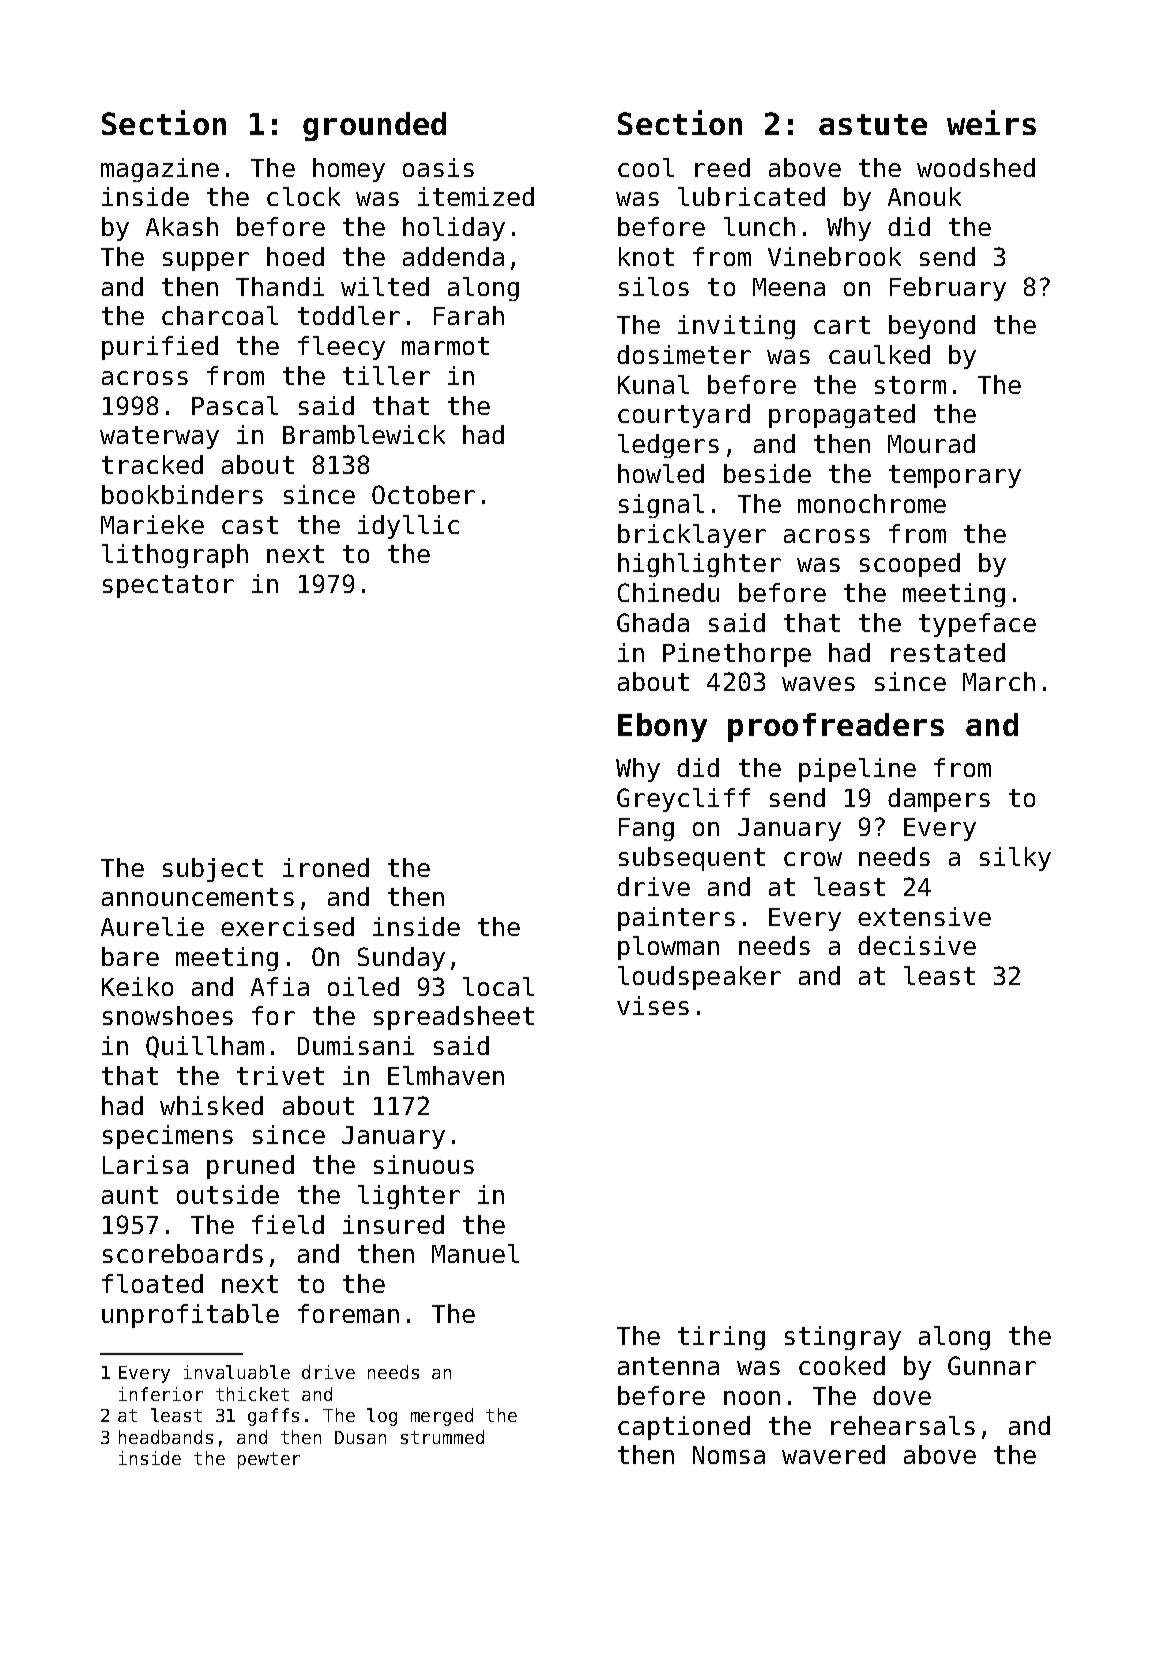 The image size is (1165, 1654). I want to click on grounded, so click(374, 126).
